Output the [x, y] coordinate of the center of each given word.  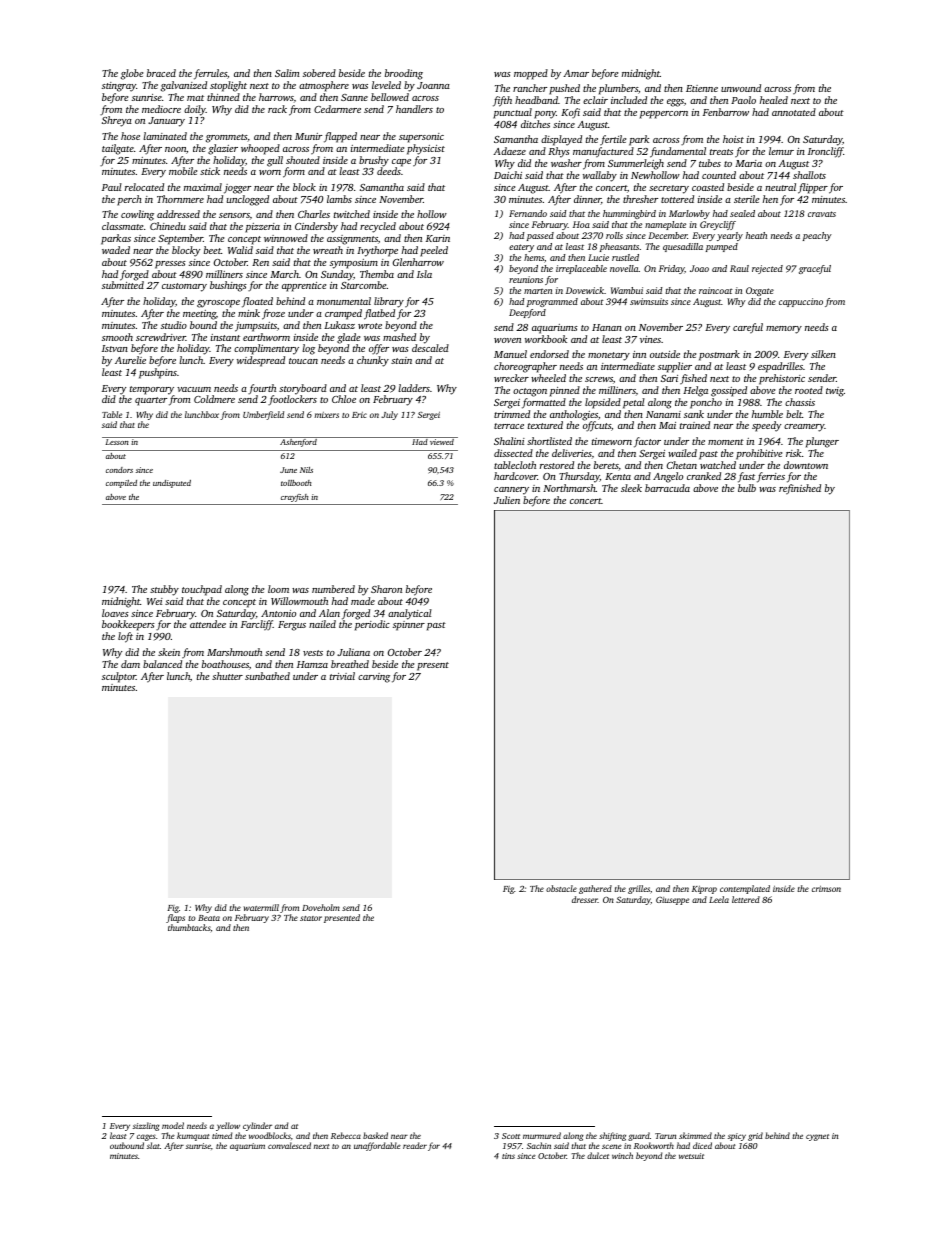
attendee [208, 624]
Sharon [386, 589]
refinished [800, 489]
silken [823, 354]
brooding [404, 74]
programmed [552, 302]
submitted [123, 285]
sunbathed [267, 676]
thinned [223, 97]
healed [774, 100]
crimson [826, 889]
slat [153, 1145]
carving [374, 678]
